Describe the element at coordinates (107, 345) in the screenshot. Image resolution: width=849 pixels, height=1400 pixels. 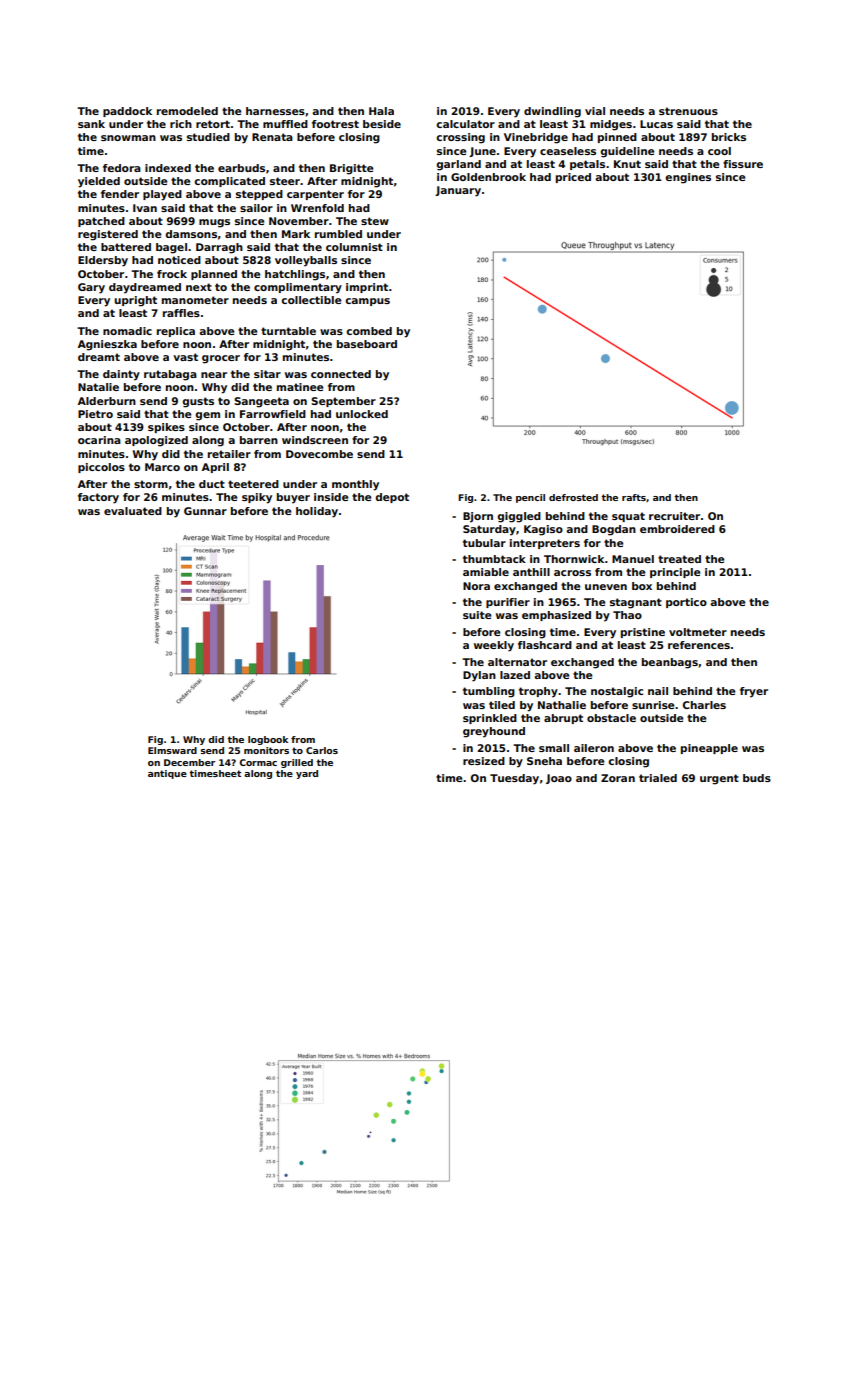
I see `Agnieszka` at that location.
